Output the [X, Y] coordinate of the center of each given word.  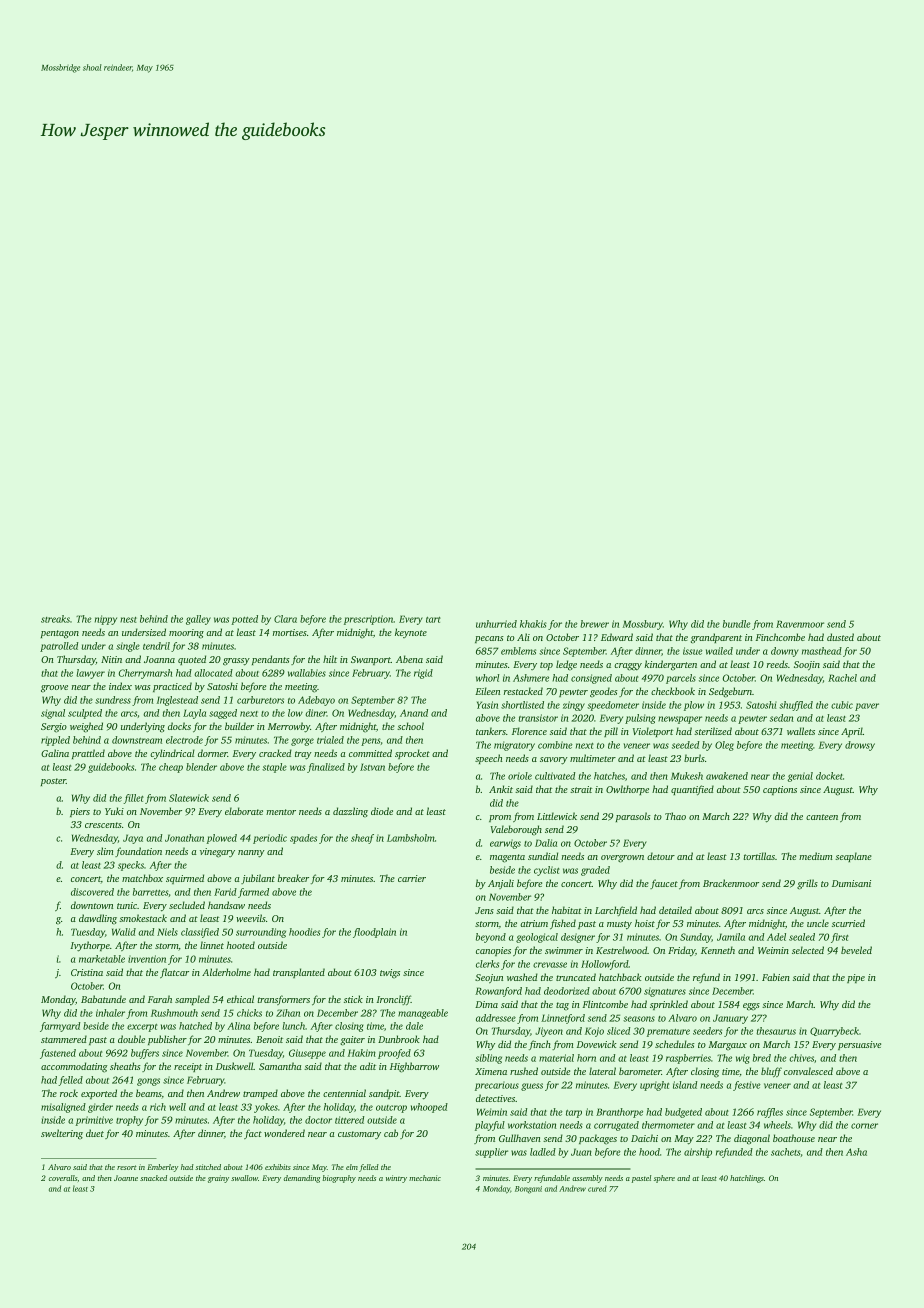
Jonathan [184, 838]
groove [54, 689]
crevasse [550, 965]
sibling [488, 1059]
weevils [251, 918]
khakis [533, 624]
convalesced [808, 1071]
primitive [94, 1121]
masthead [822, 651]
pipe [856, 978]
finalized [326, 768]
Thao [675, 816]
